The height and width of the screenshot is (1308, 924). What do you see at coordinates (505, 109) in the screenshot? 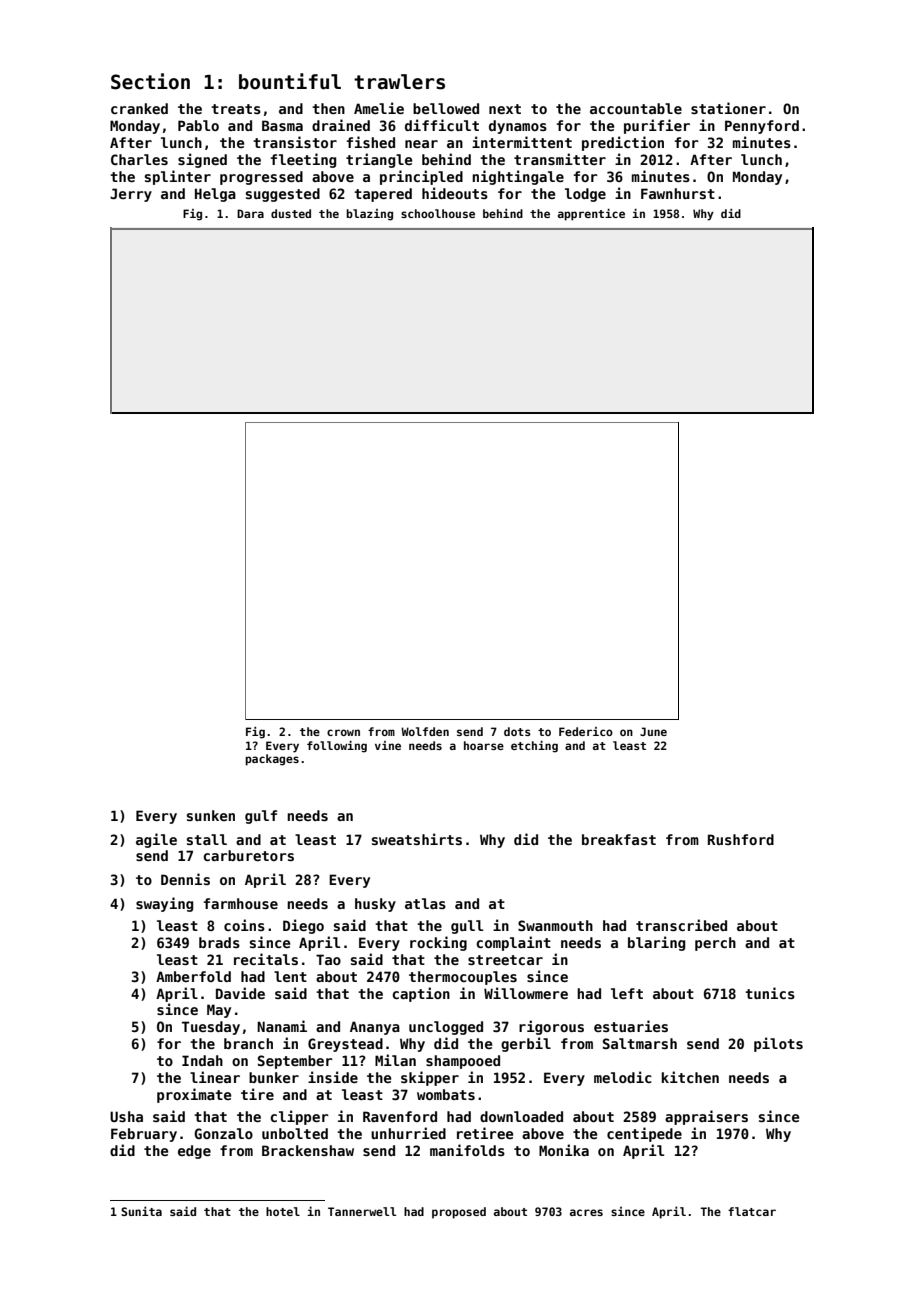
I see `next` at bounding box center [505, 109].
